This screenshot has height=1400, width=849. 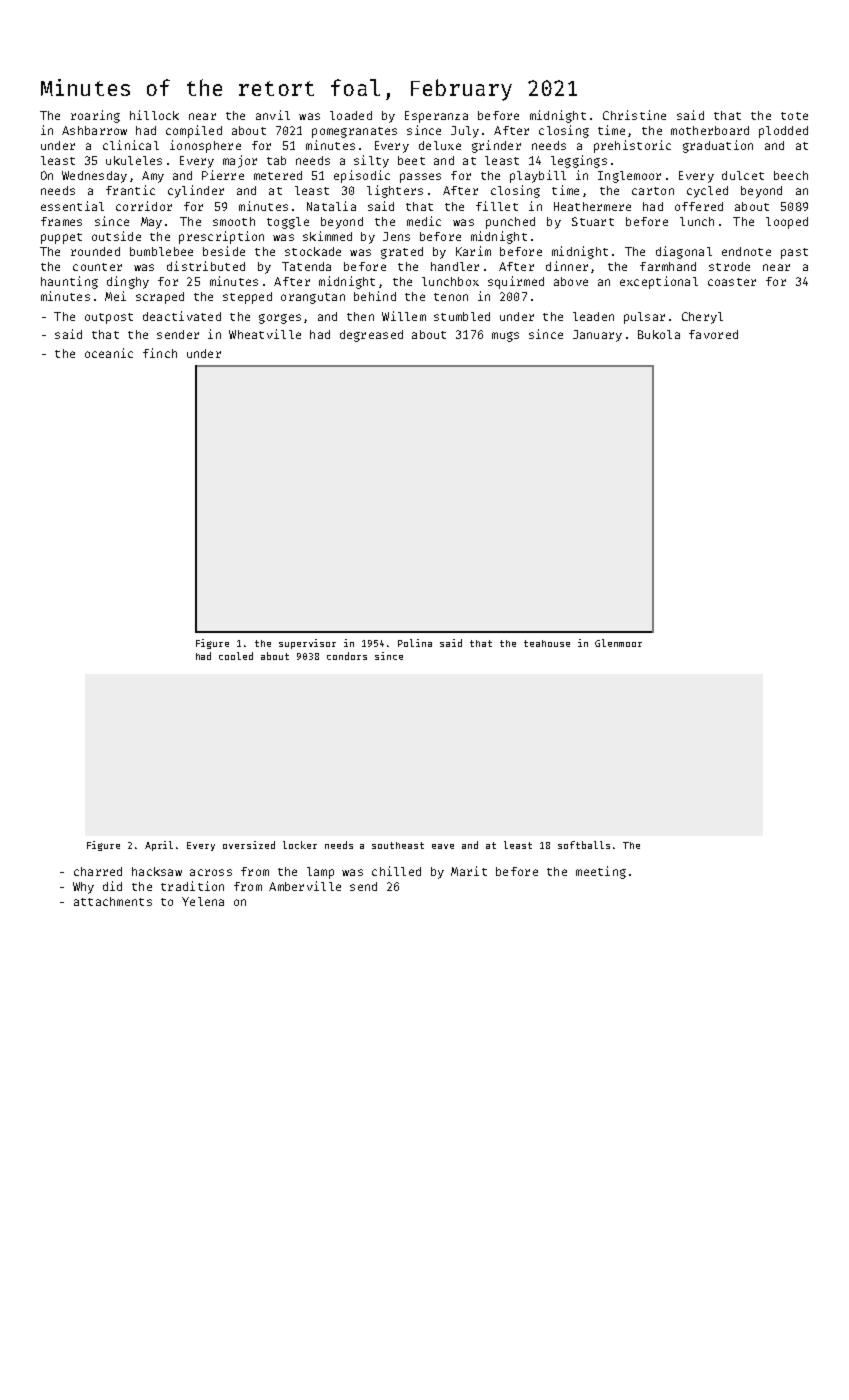 What do you see at coordinates (415, 643) in the screenshot?
I see `Polina` at bounding box center [415, 643].
